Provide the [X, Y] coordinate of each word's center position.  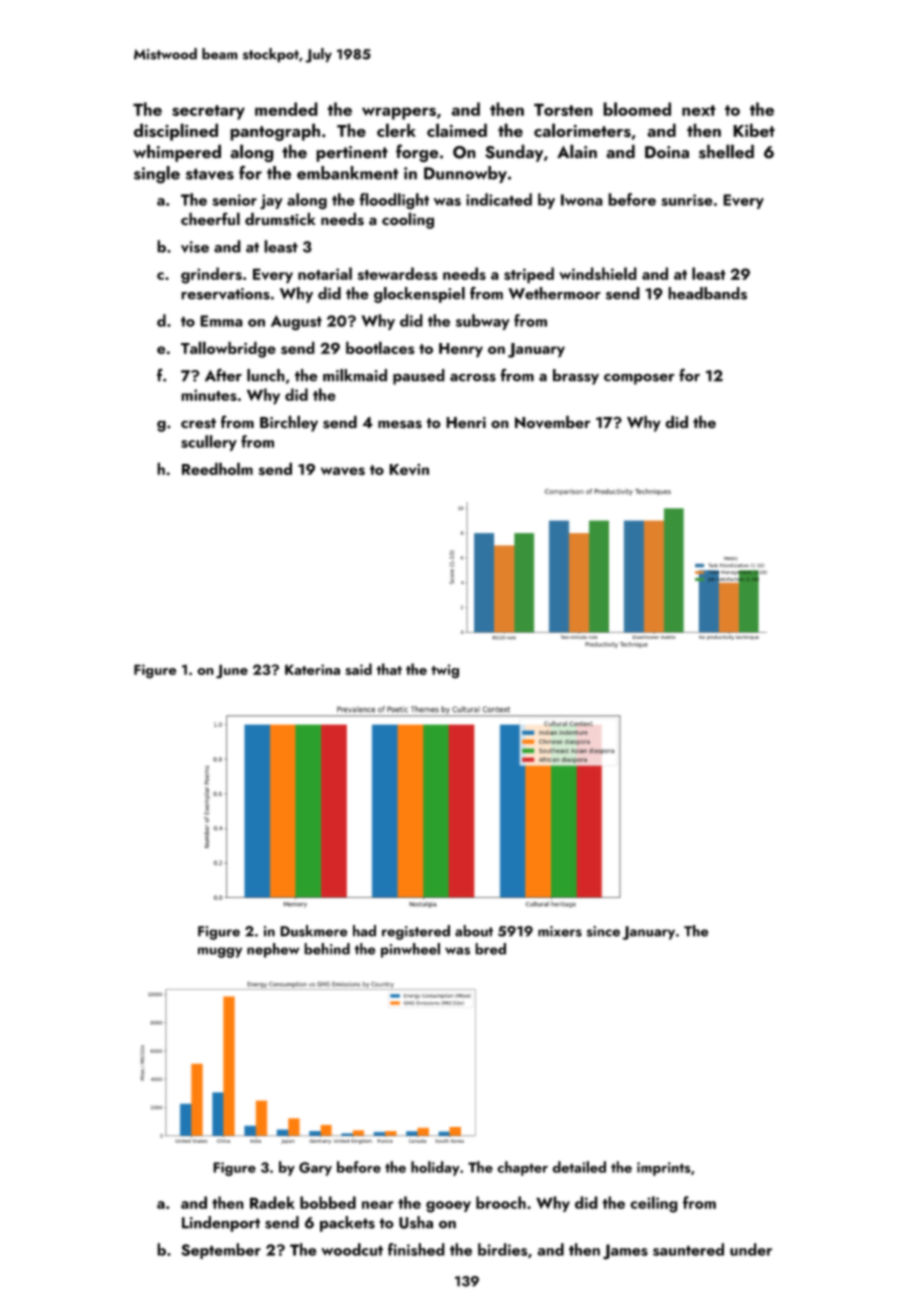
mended [286, 109]
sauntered [688, 1249]
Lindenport [221, 1224]
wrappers [399, 113]
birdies [503, 1249]
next [699, 110]
